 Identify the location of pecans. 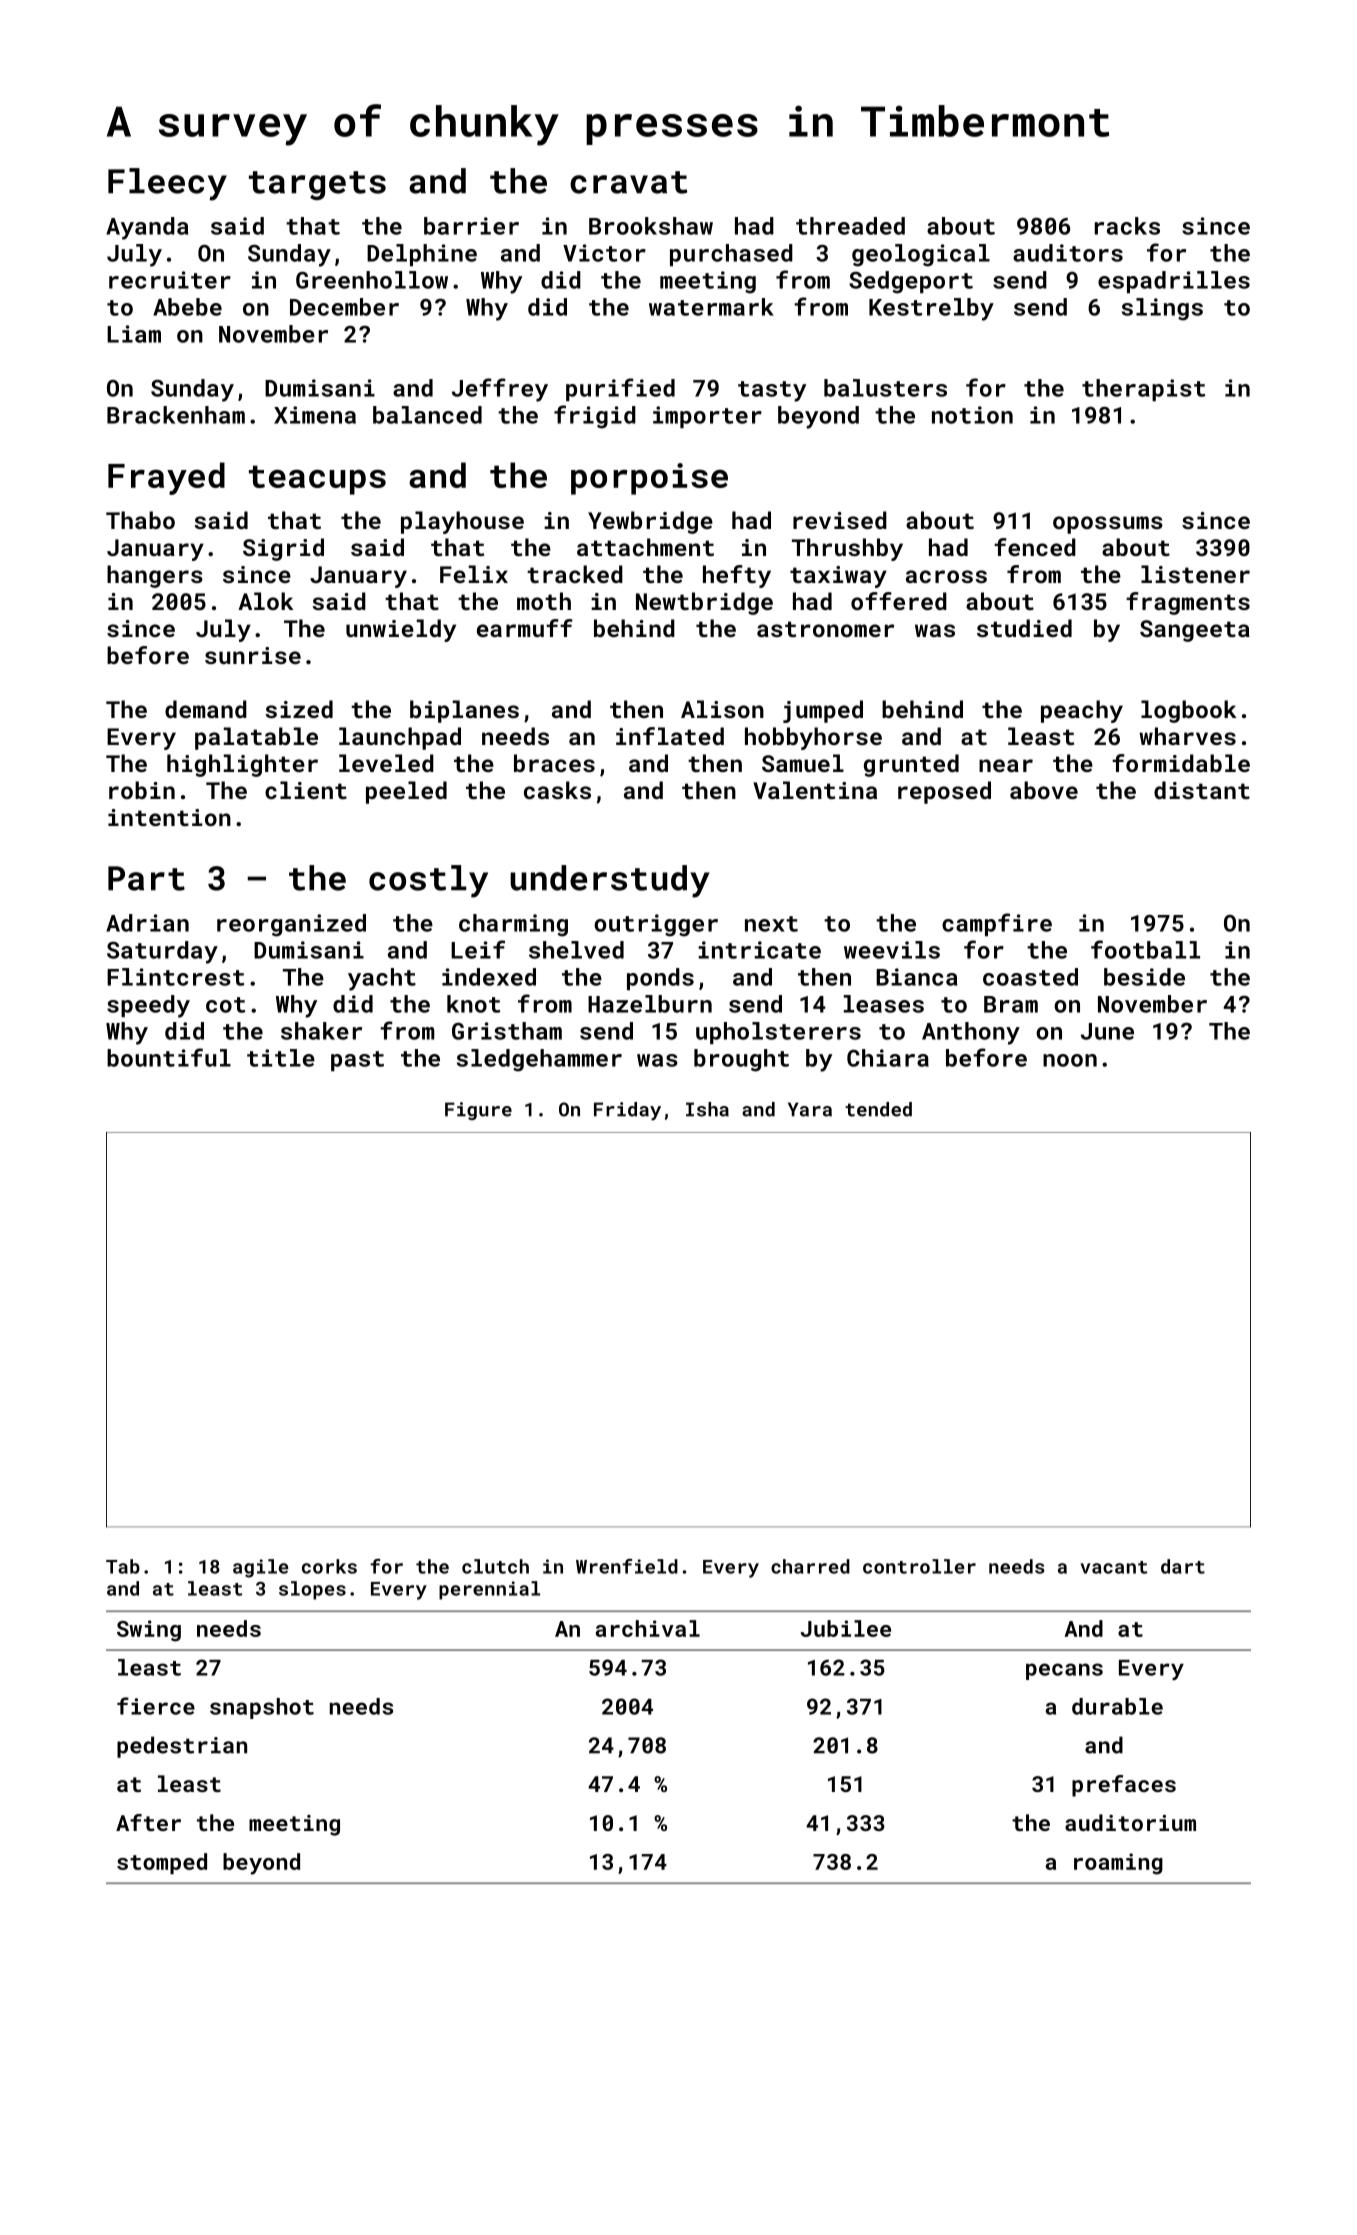
(1064, 1671).
